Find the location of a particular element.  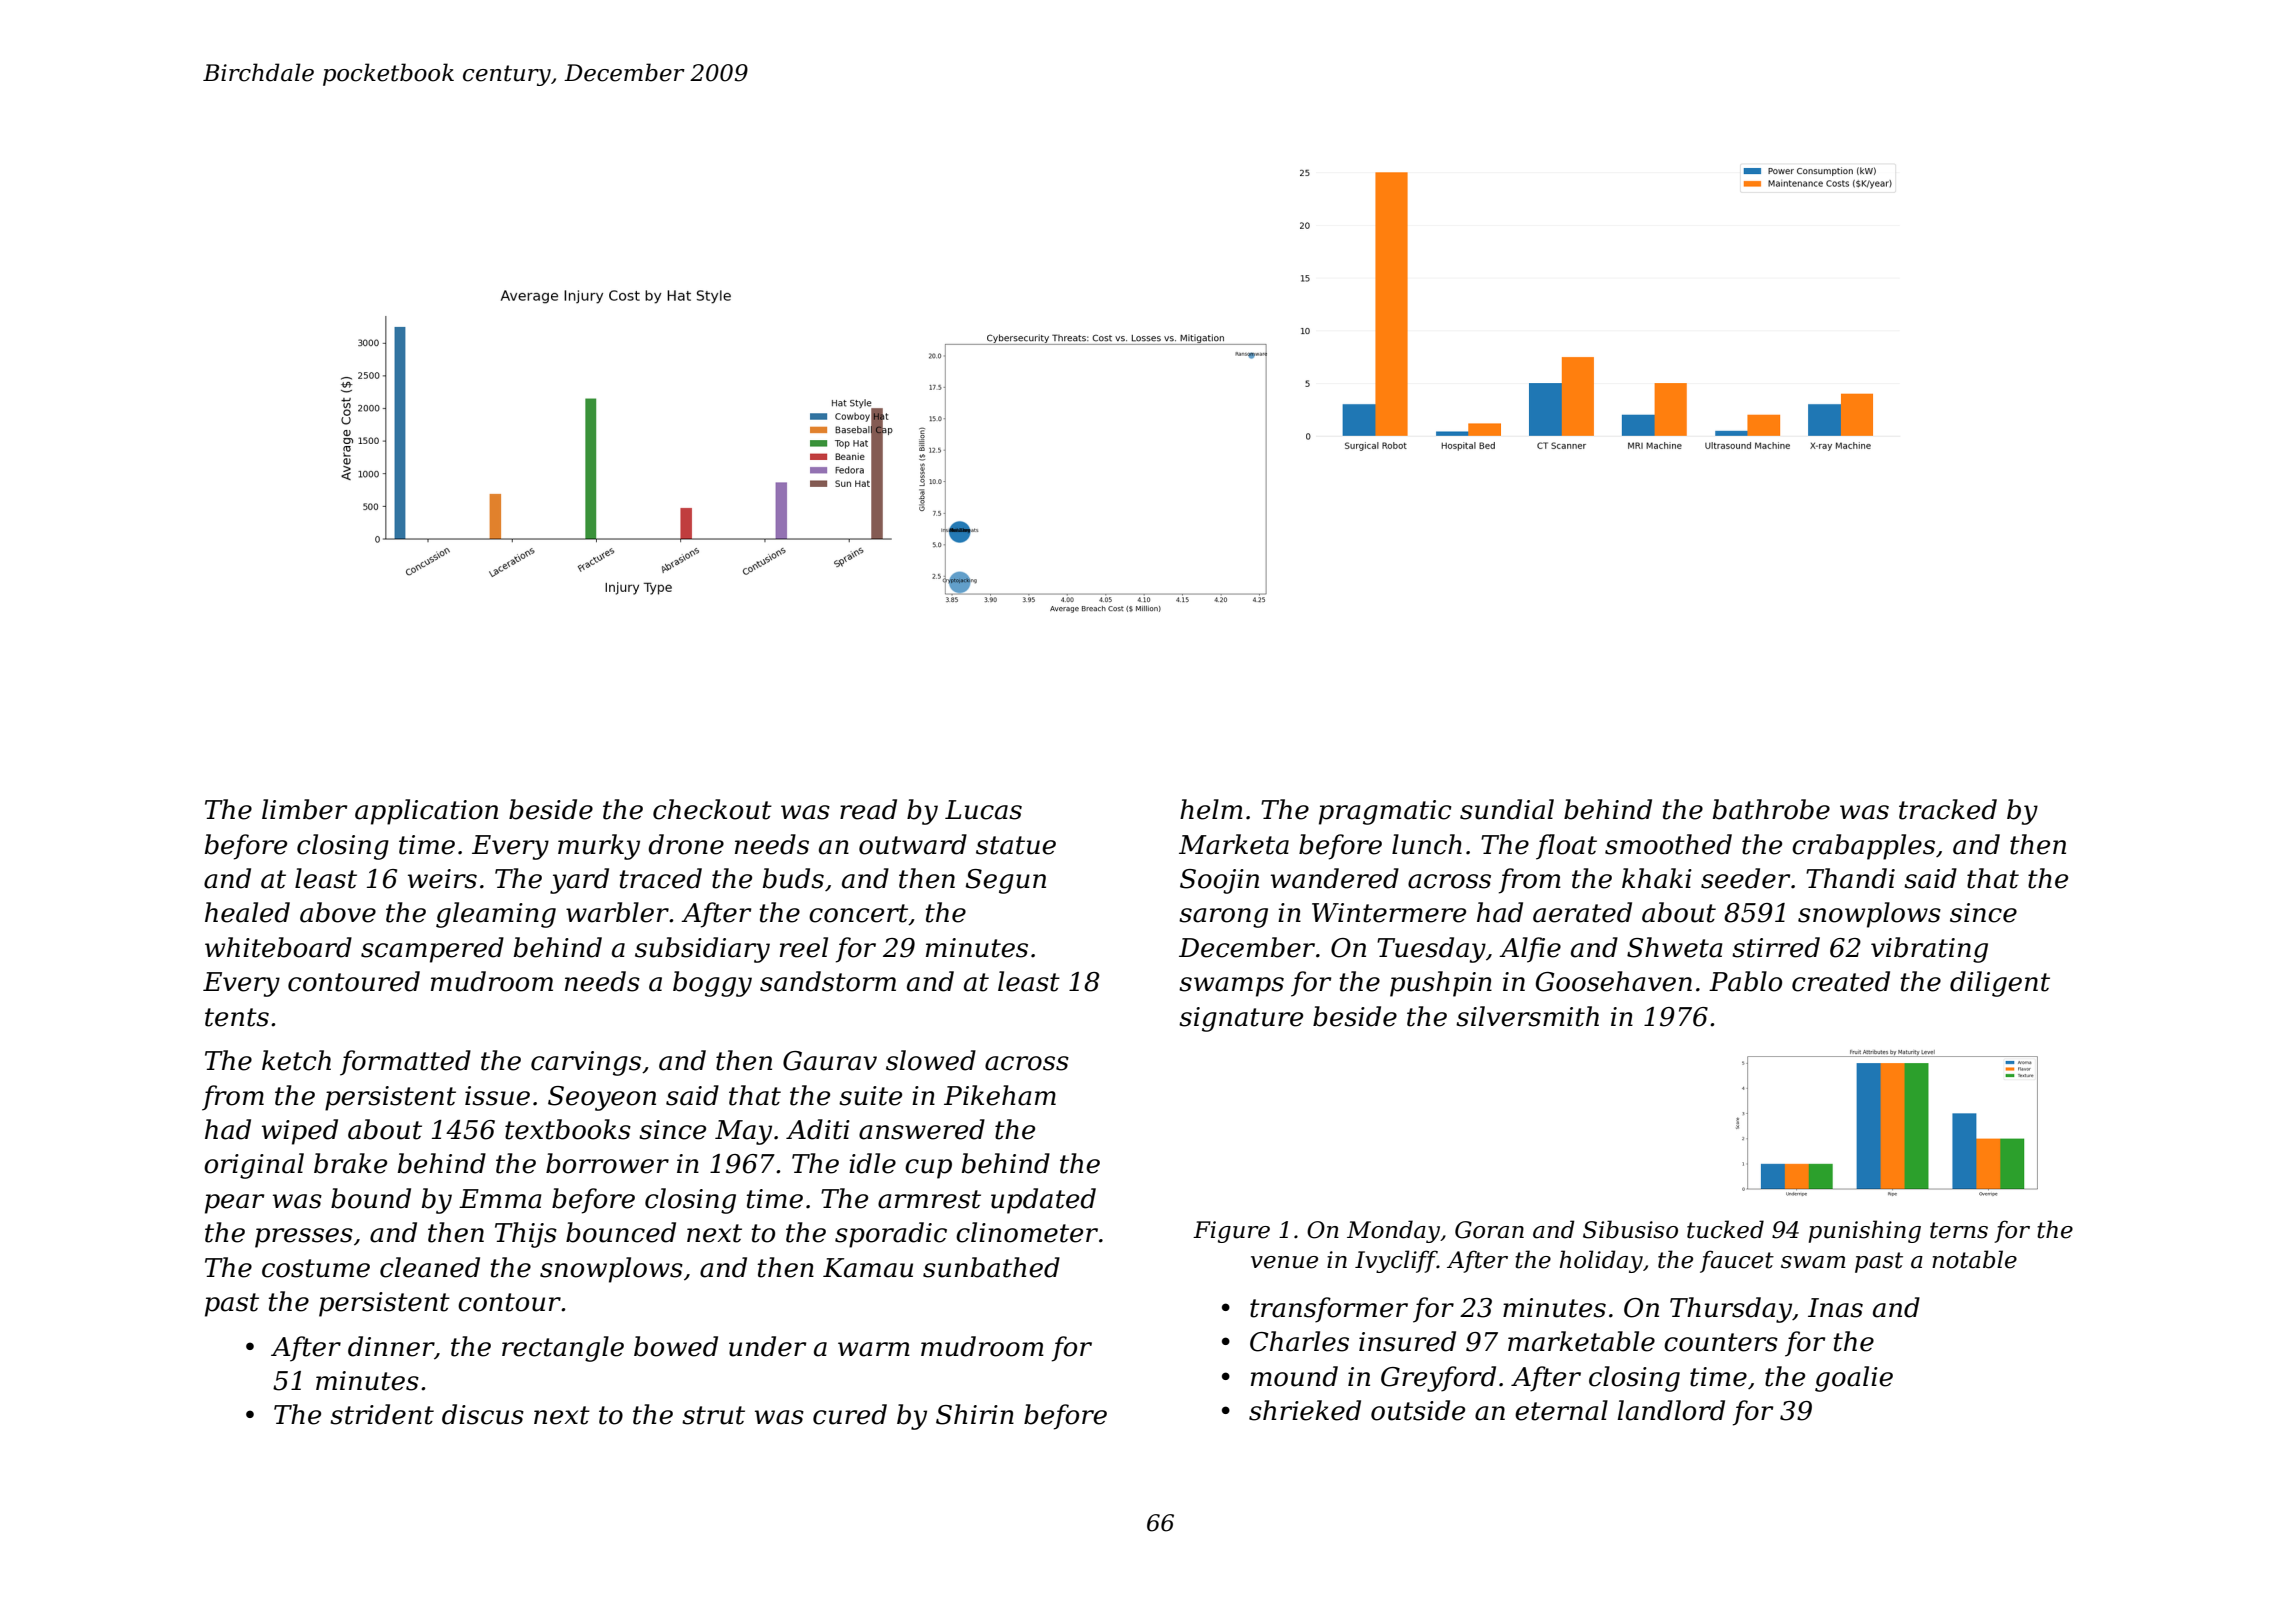

bathrobe is located at coordinates (1771, 809).
